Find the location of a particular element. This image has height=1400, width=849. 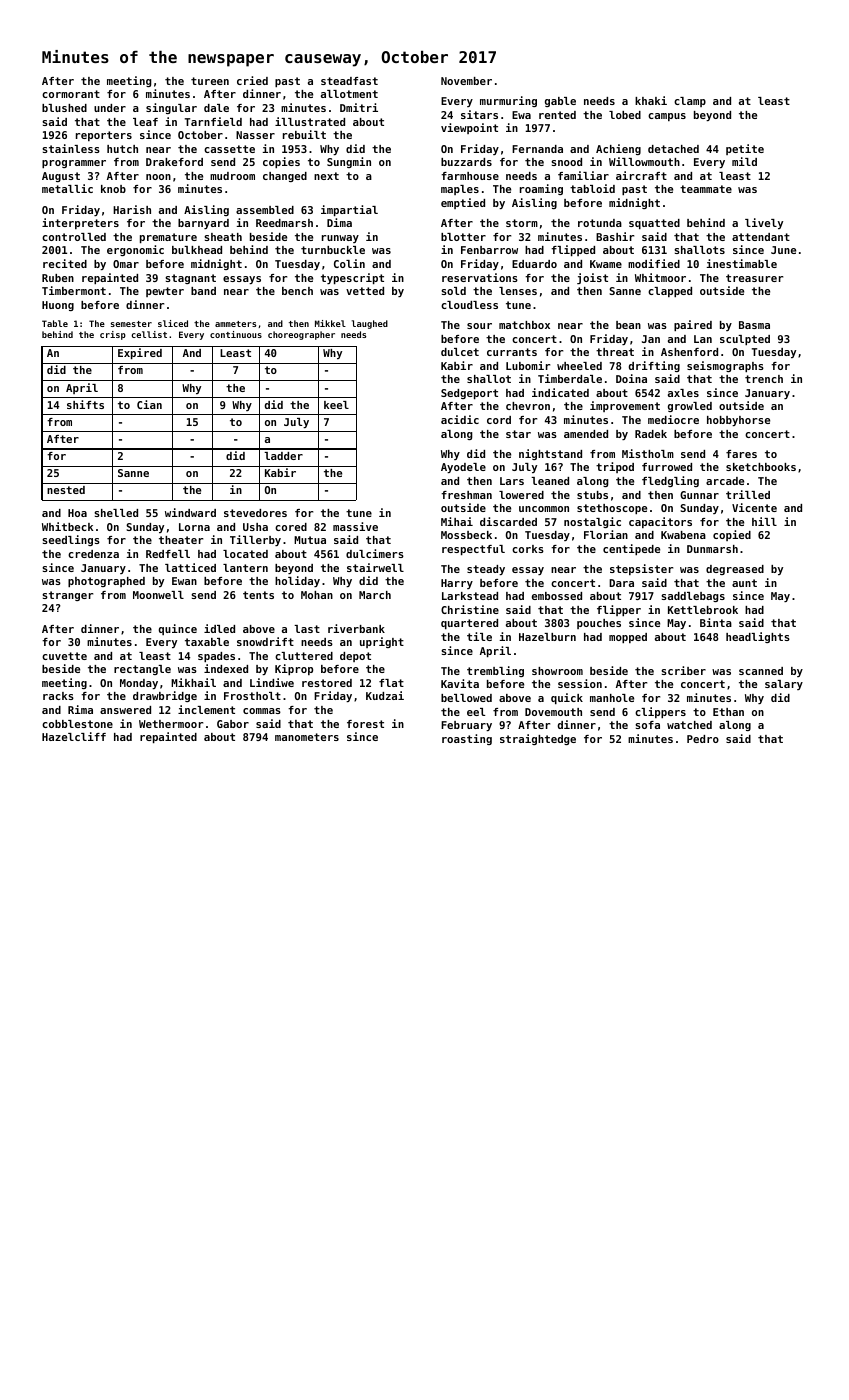

tureen is located at coordinates (210, 81).
